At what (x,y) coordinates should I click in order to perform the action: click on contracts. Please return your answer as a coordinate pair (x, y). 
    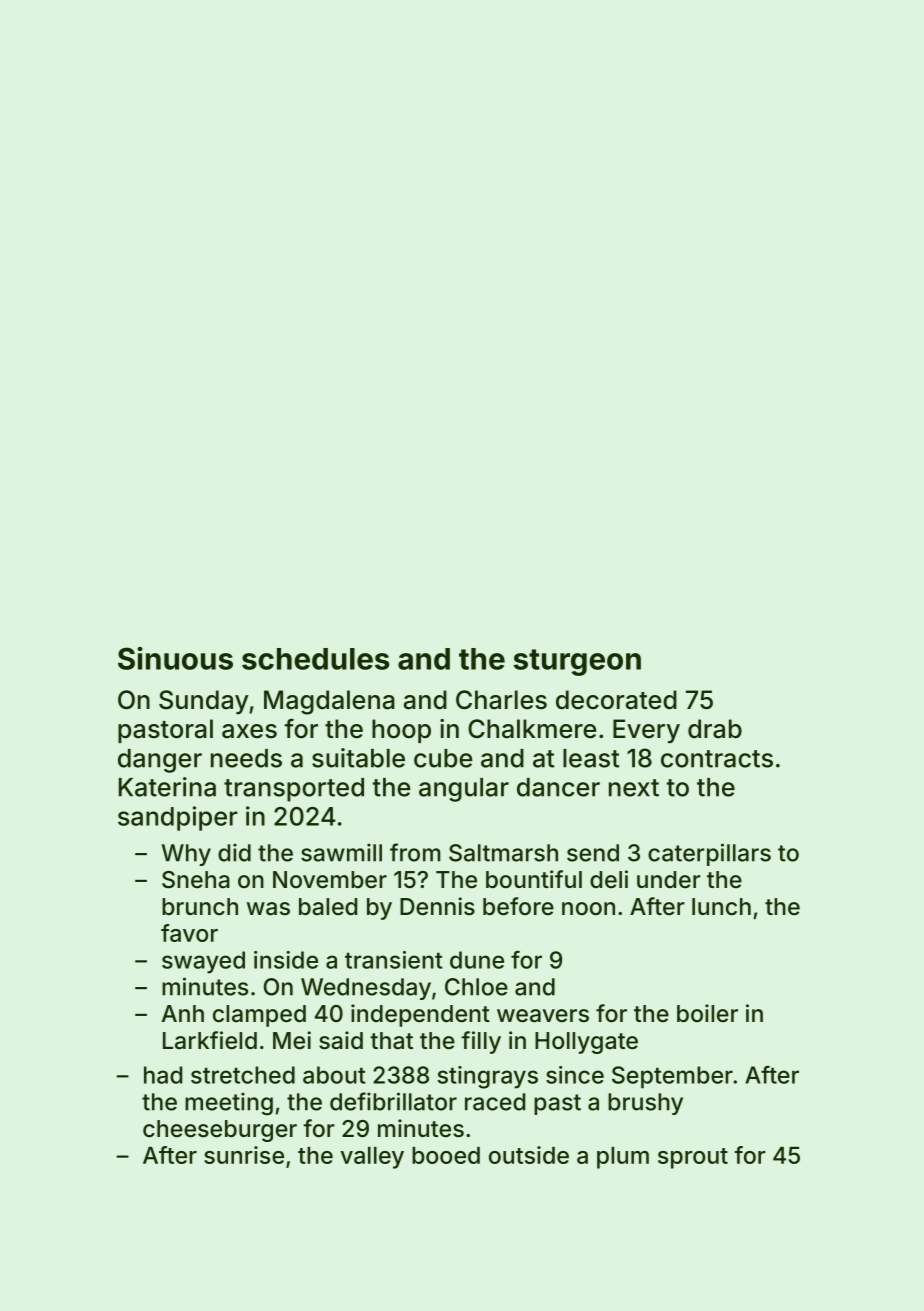
    Looking at the image, I should click on (717, 759).
